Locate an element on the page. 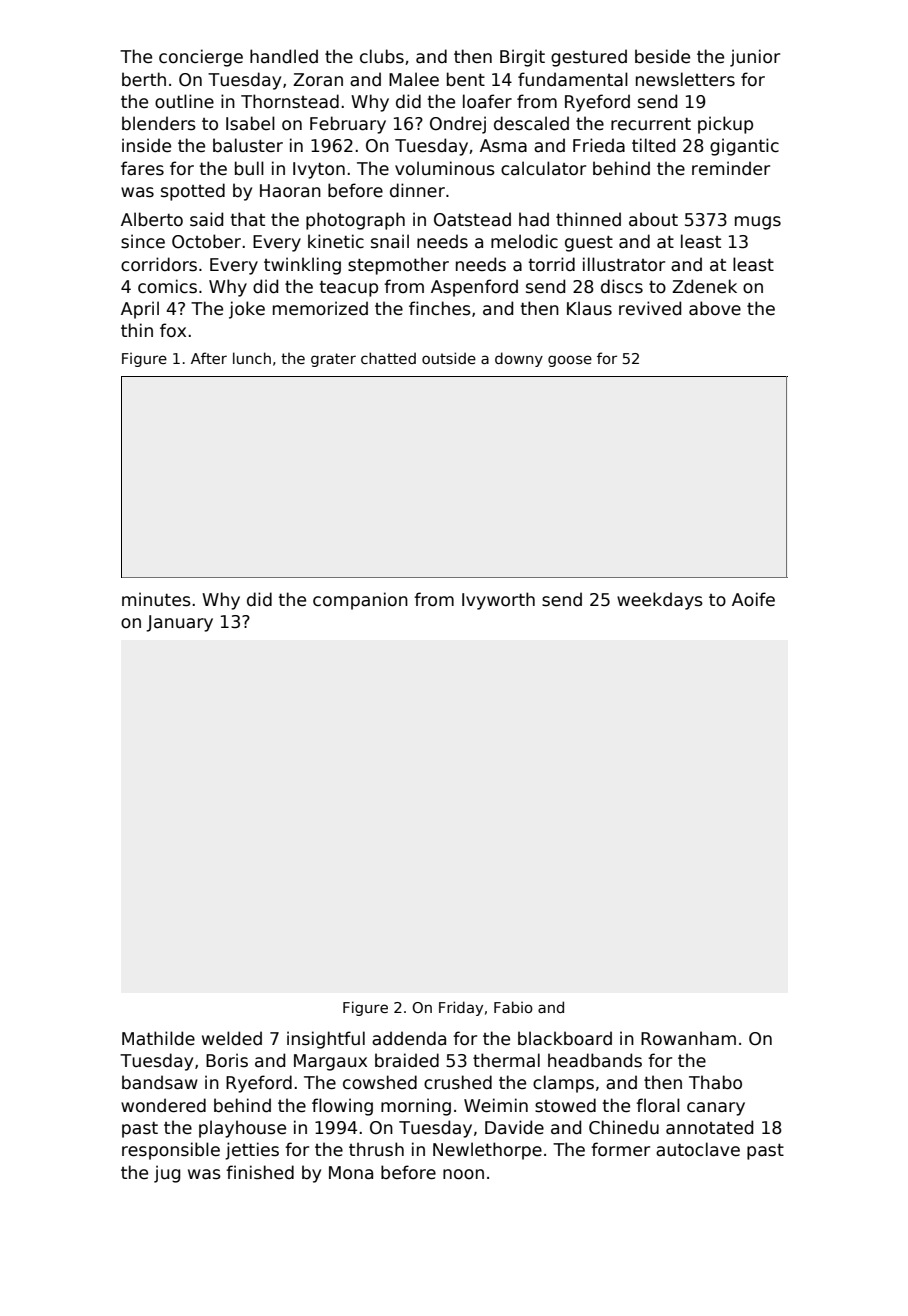 Image resolution: width=908 pixels, height=1316 pixels. welded is located at coordinates (232, 1038).
